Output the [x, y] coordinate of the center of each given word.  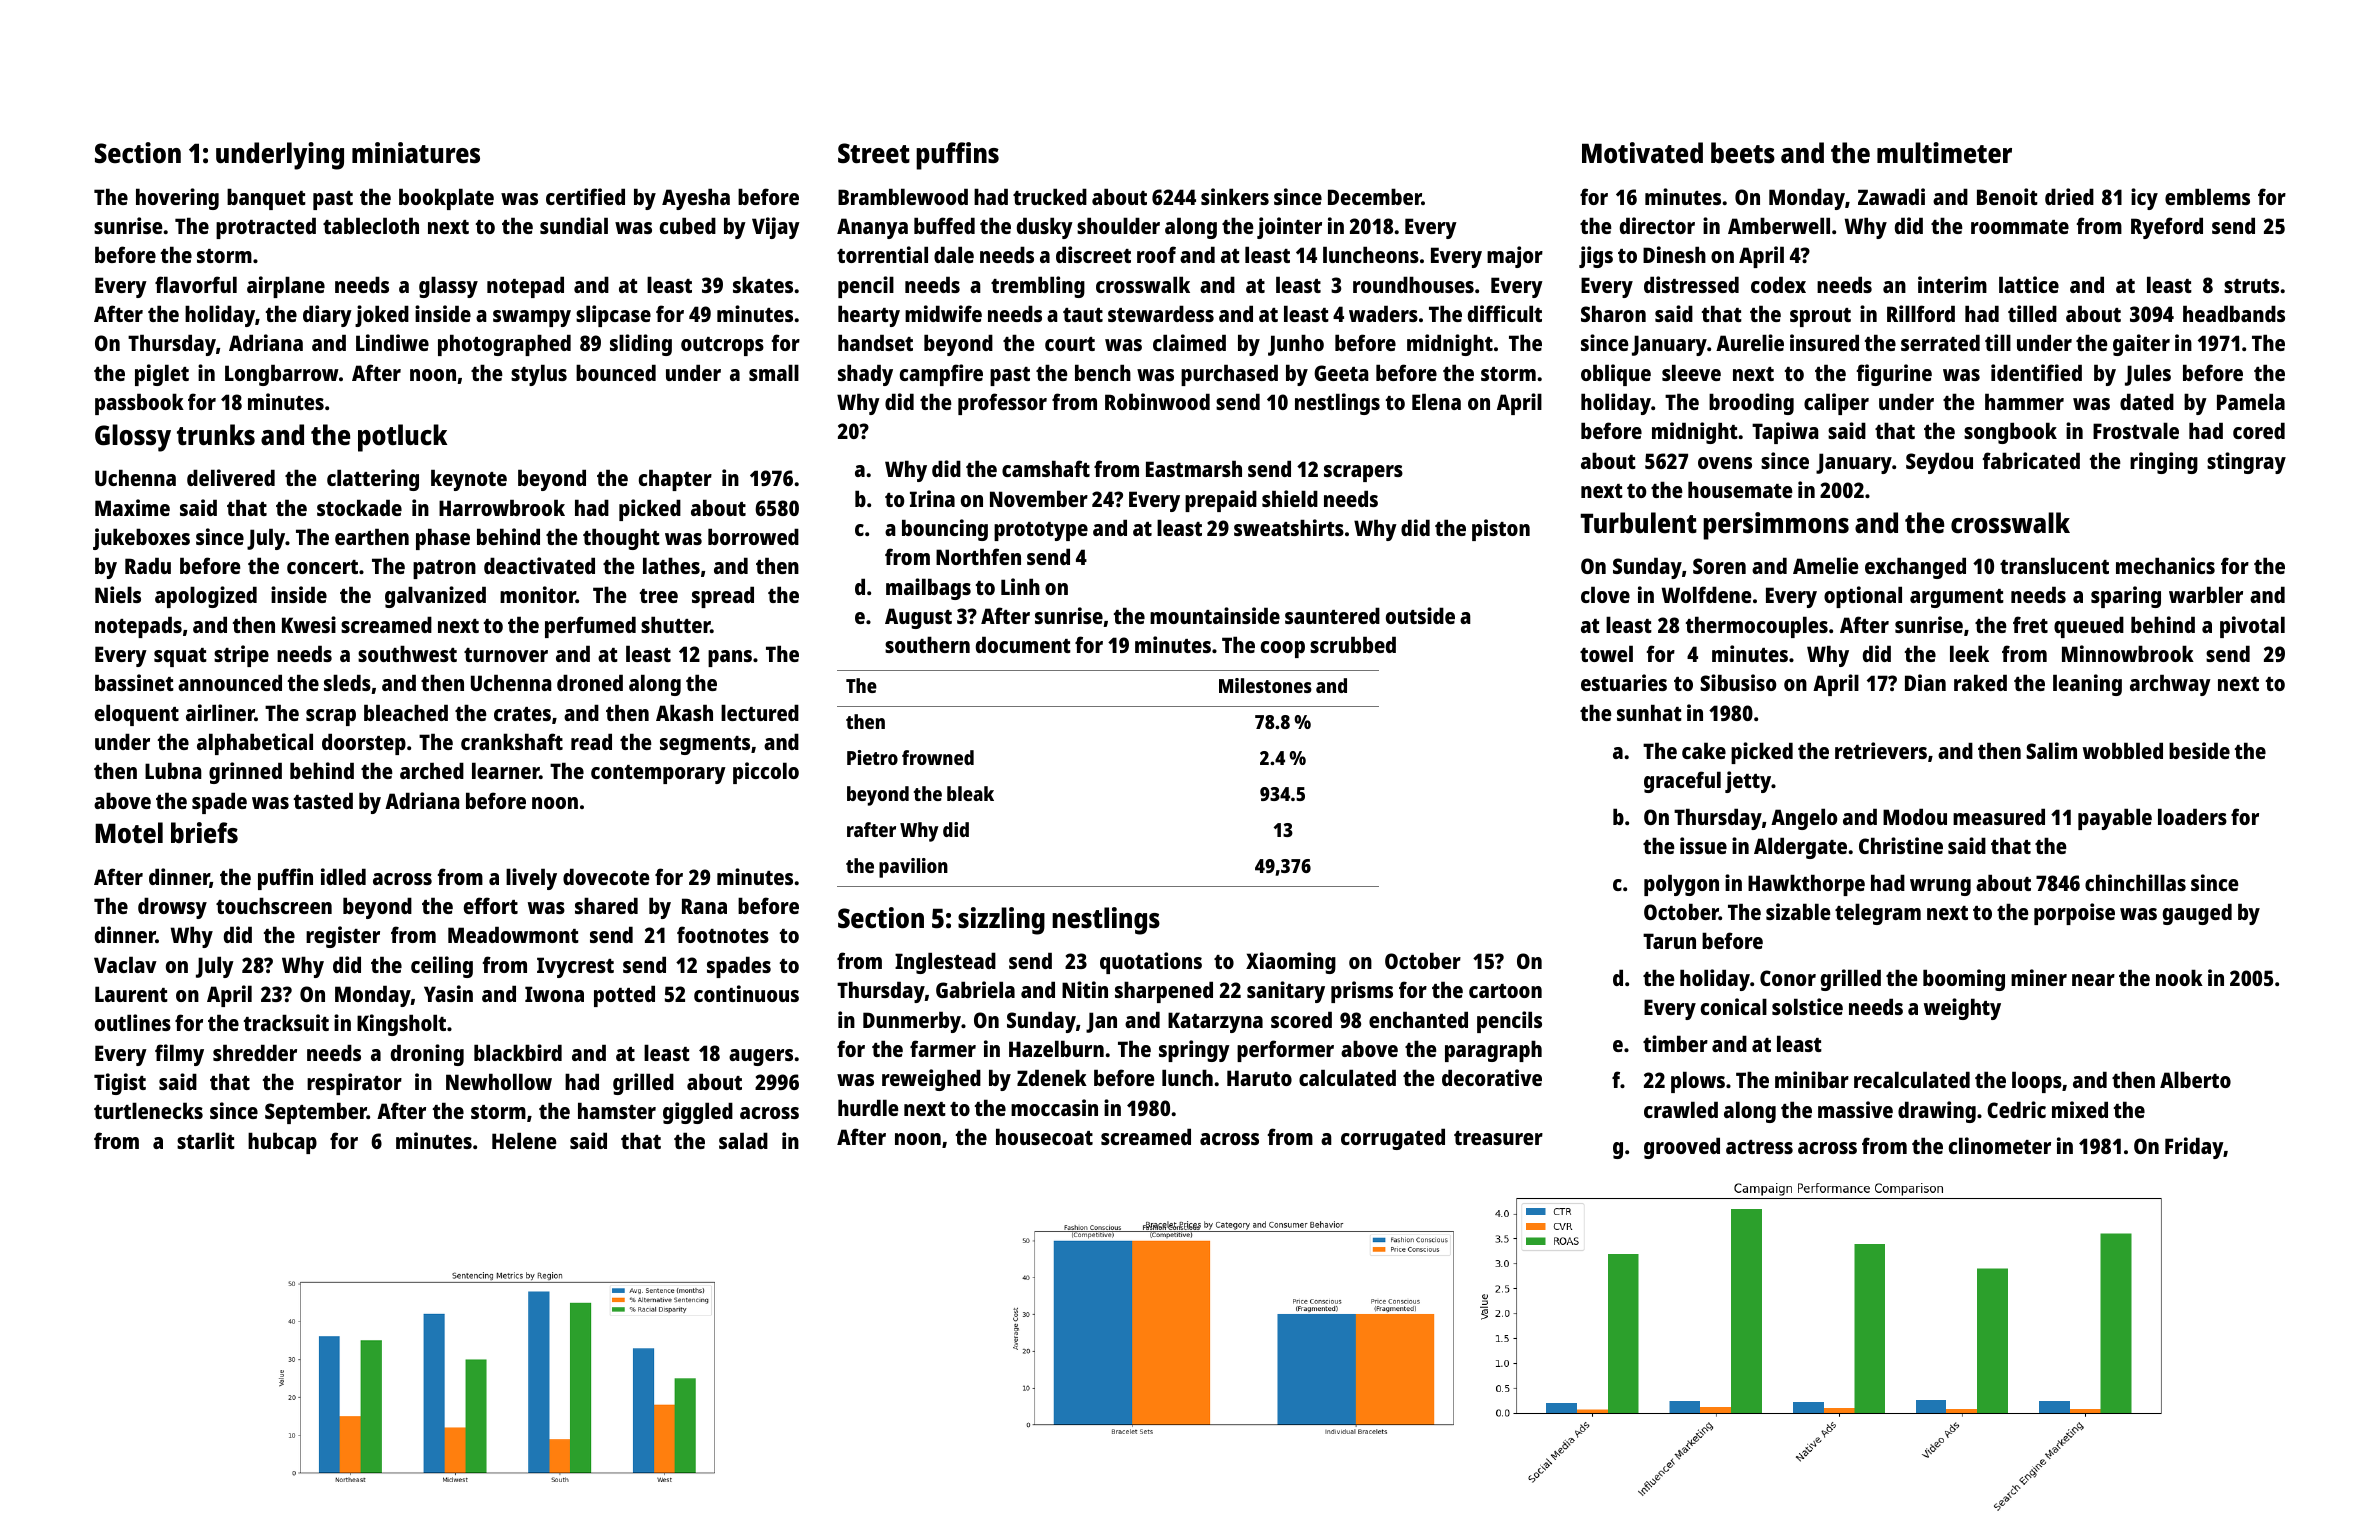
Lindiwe [392, 342]
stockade [359, 507]
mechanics [2165, 565]
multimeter [1944, 152]
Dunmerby [912, 1022]
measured [1999, 816]
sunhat [1649, 712]
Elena [1436, 401]
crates [522, 714]
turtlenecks [148, 1110]
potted [624, 996]
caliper [1836, 404]
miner [2039, 977]
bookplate [446, 199]
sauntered [1332, 615]
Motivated [1642, 152]
